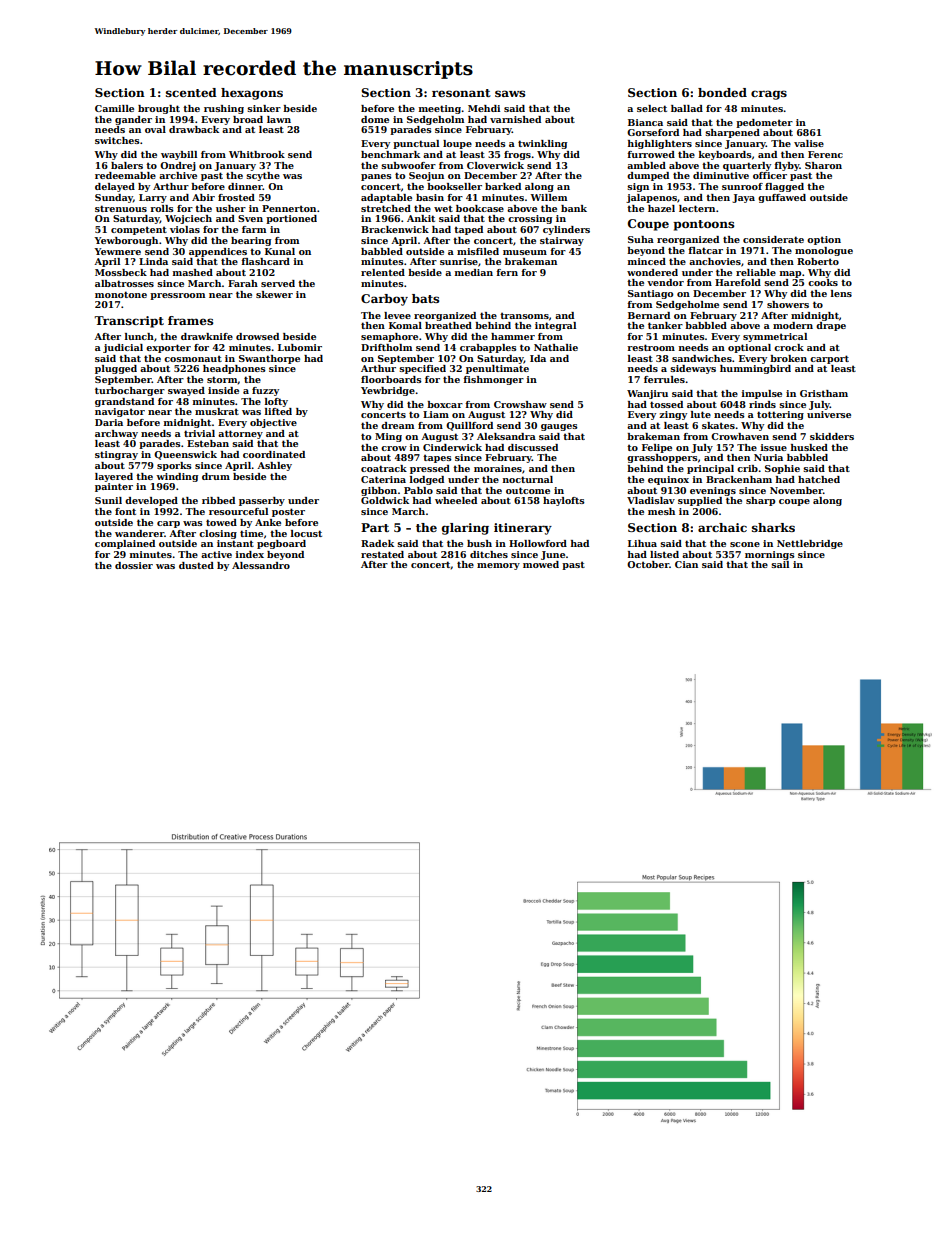  I want to click on saws, so click(510, 93).
